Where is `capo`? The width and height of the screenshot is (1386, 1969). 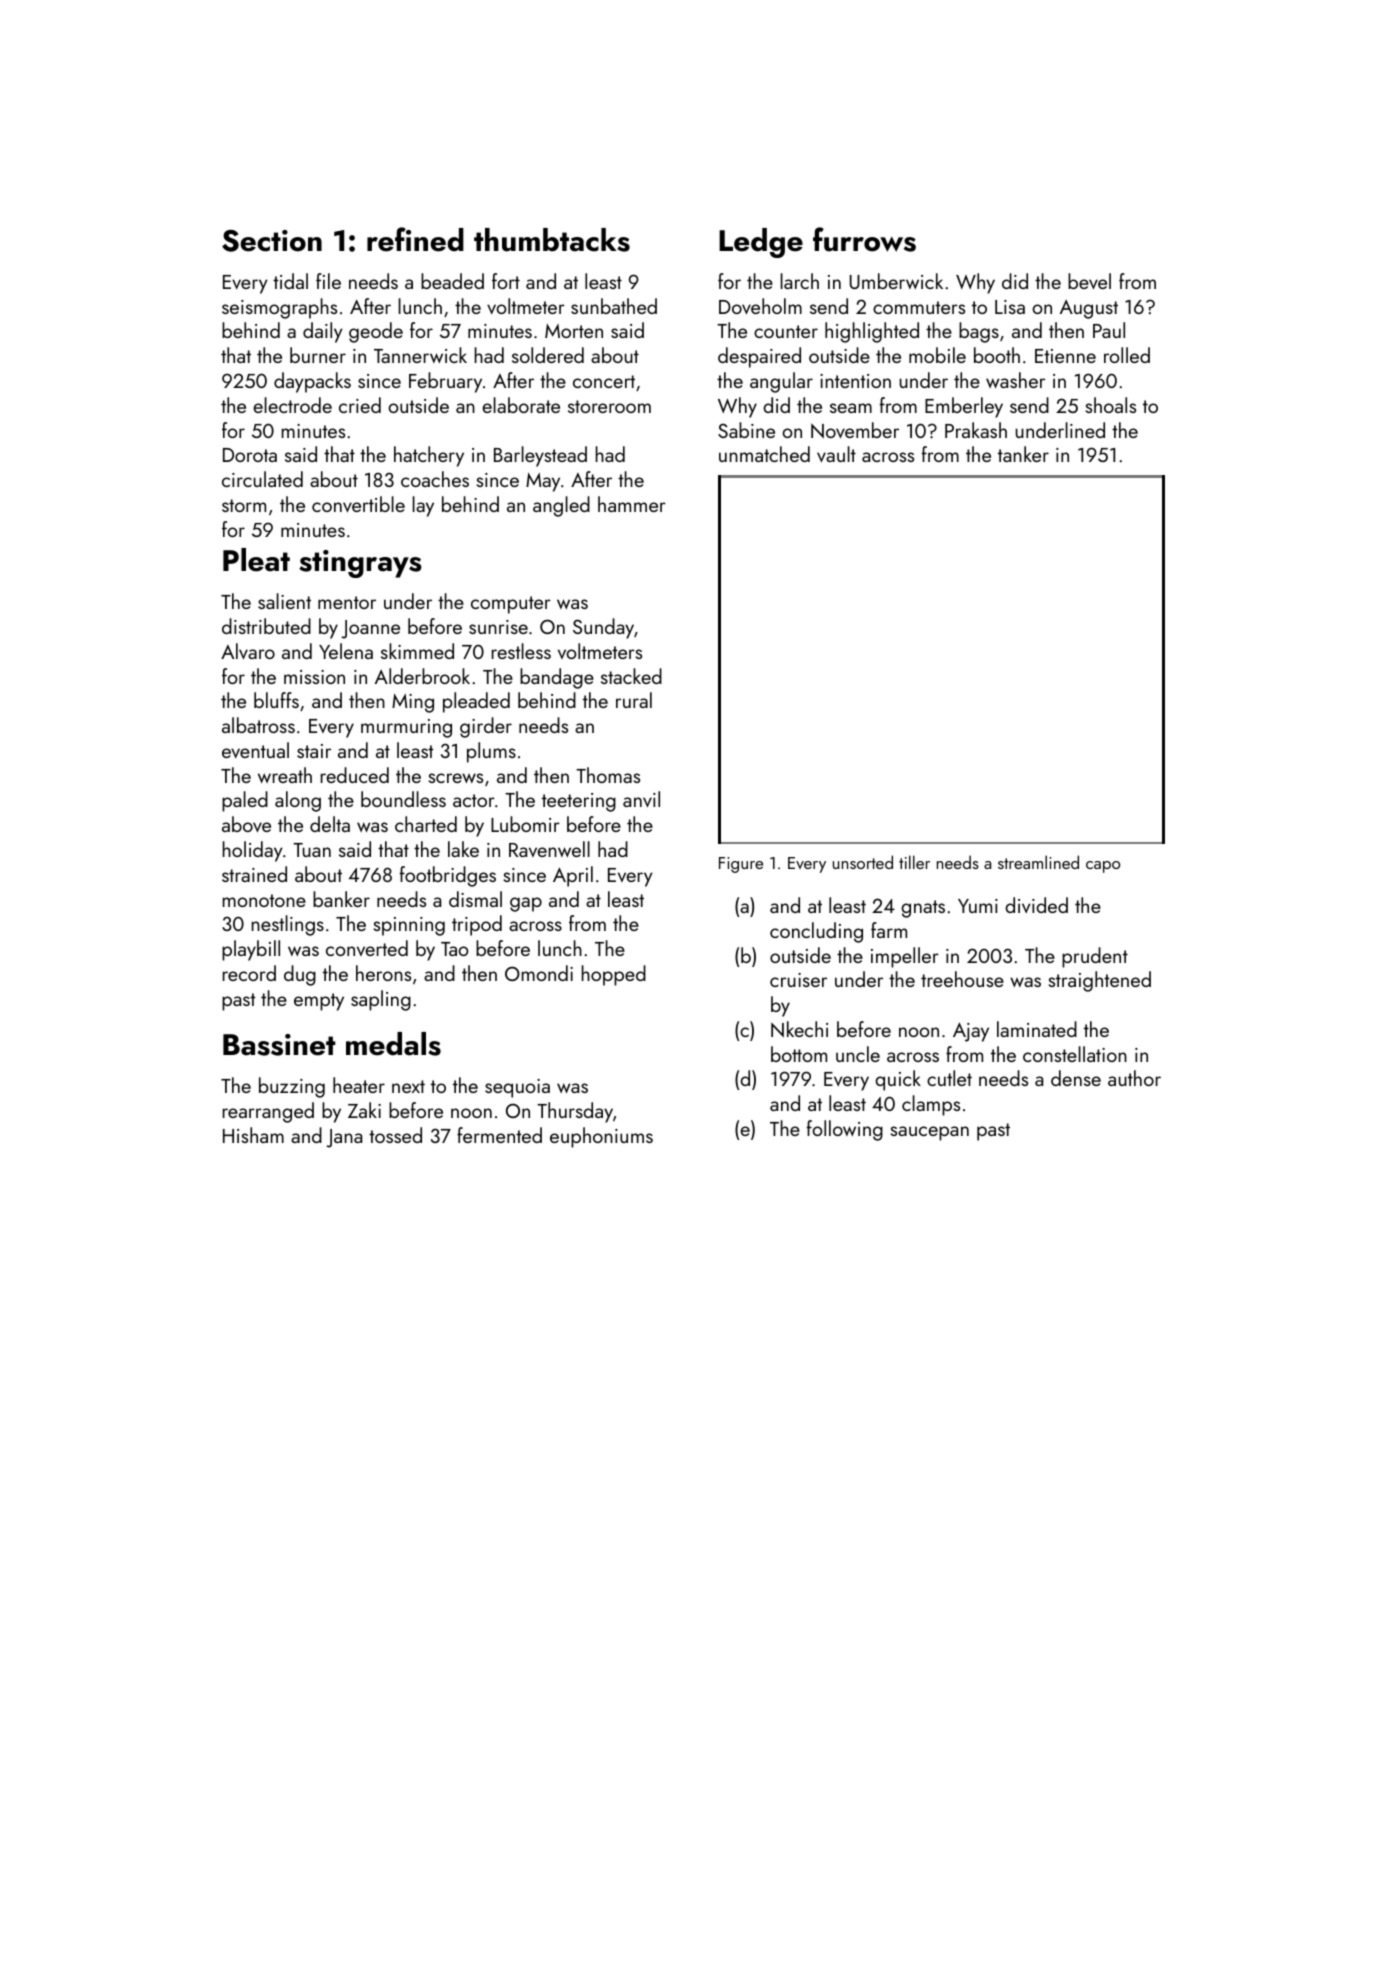 capo is located at coordinates (1103, 867).
